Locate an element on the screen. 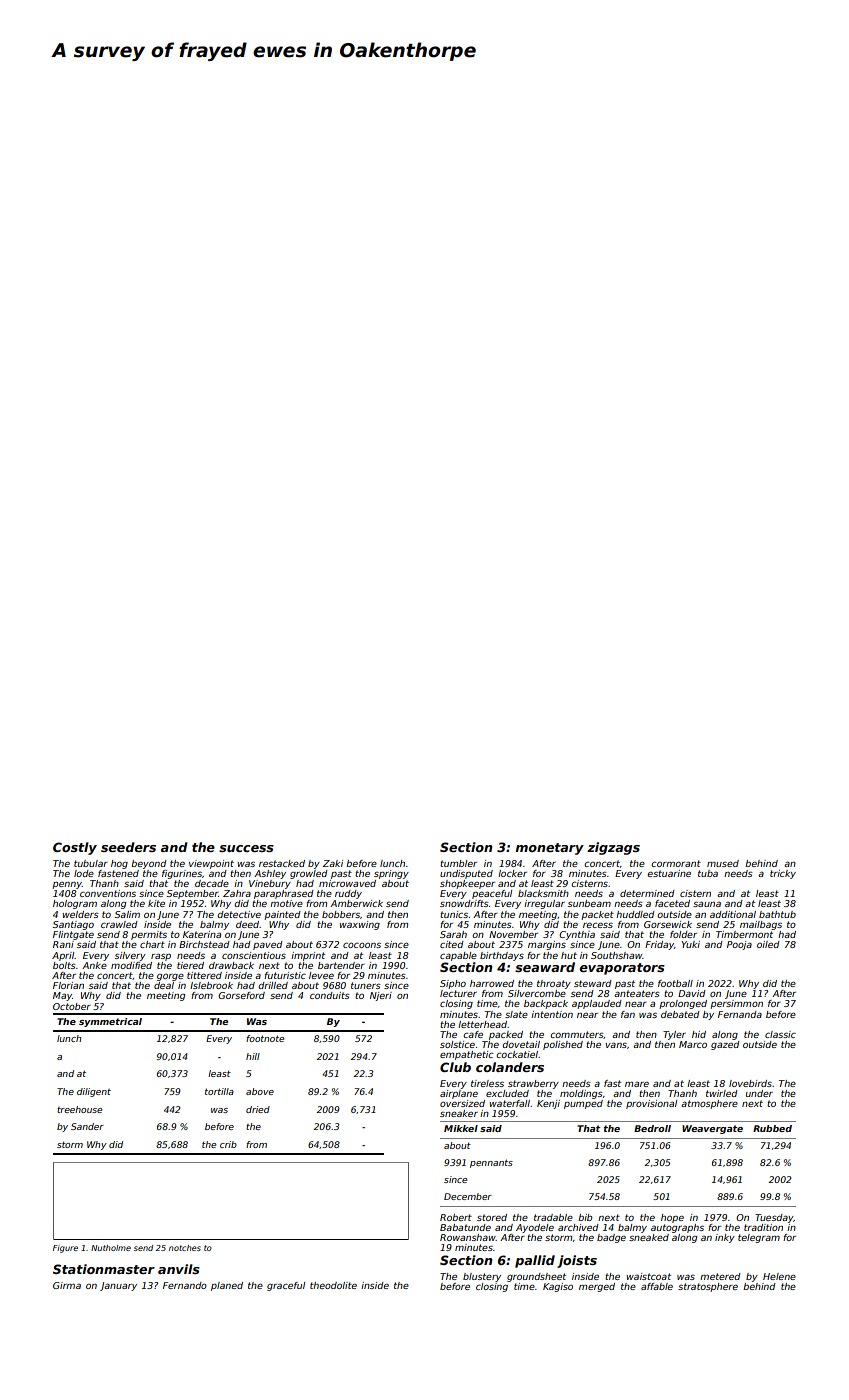  cited is located at coordinates (452, 944).
